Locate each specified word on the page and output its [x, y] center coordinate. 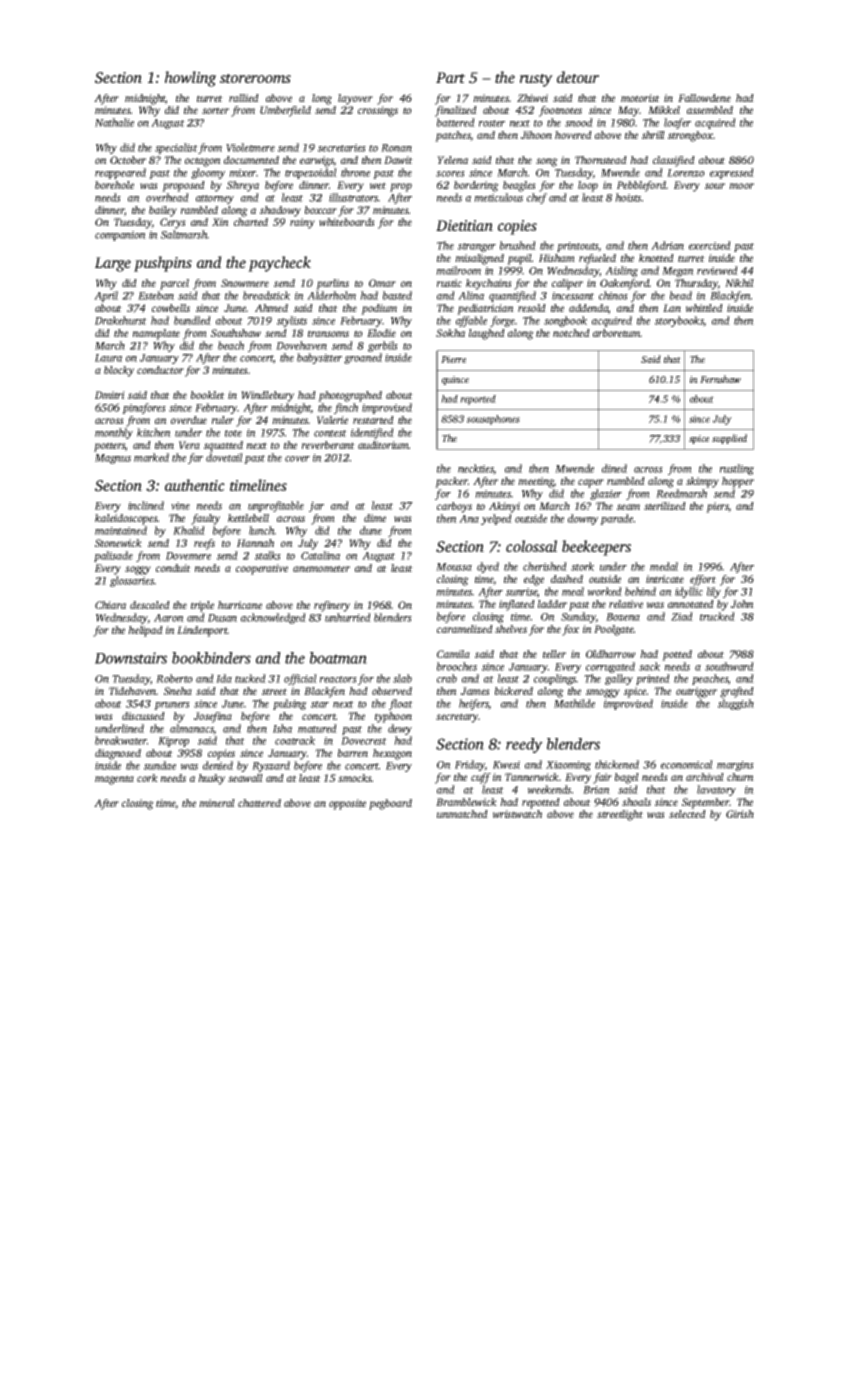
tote [233, 433]
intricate [665, 579]
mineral [217, 803]
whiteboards [347, 222]
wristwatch [517, 814]
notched [571, 333]
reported [478, 400]
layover [355, 99]
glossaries [132, 581]
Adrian [667, 245]
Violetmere [250, 147]
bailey [163, 211]
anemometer [321, 568]
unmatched [462, 814]
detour [578, 77]
